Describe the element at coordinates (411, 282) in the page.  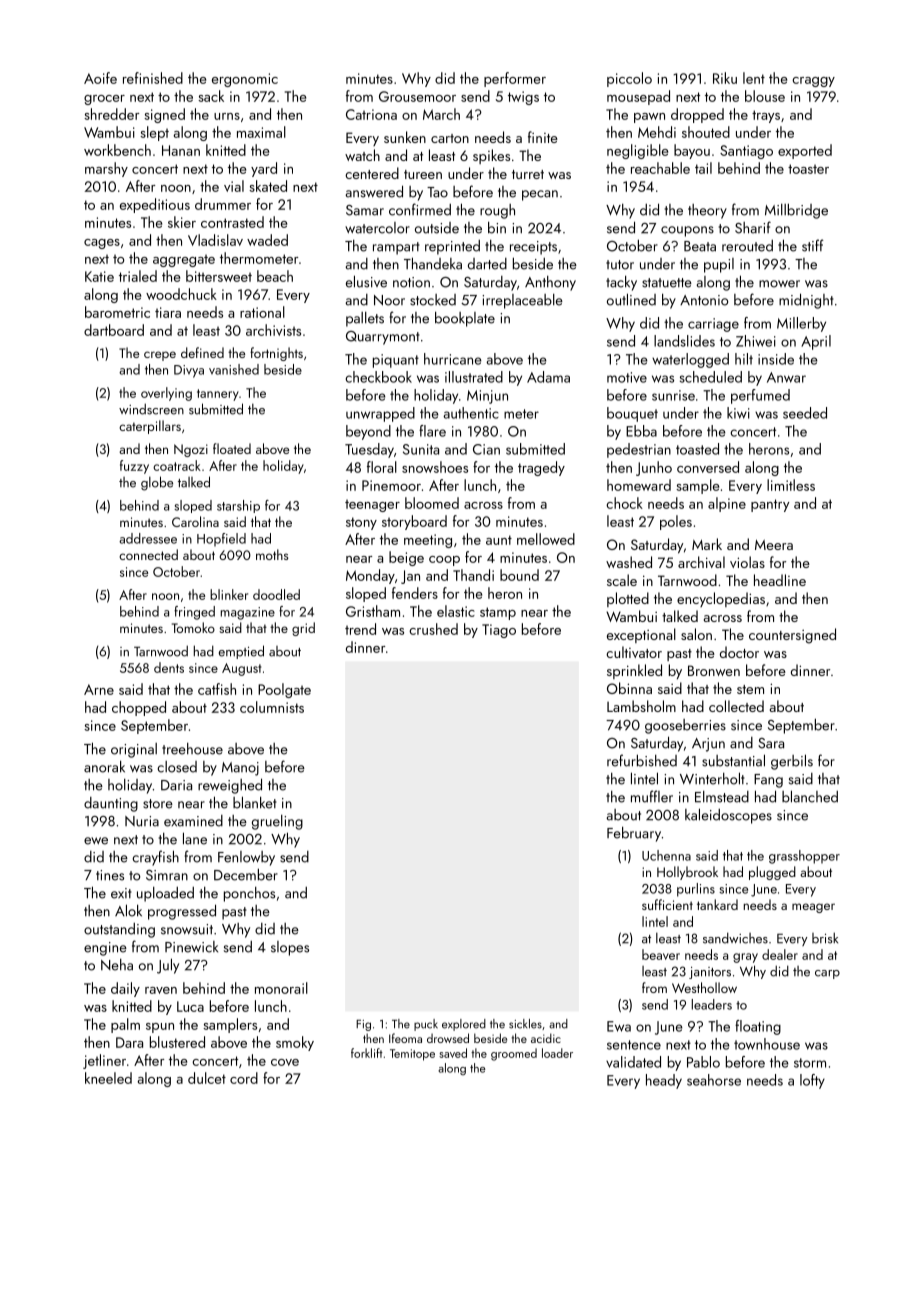
I see `notion` at that location.
